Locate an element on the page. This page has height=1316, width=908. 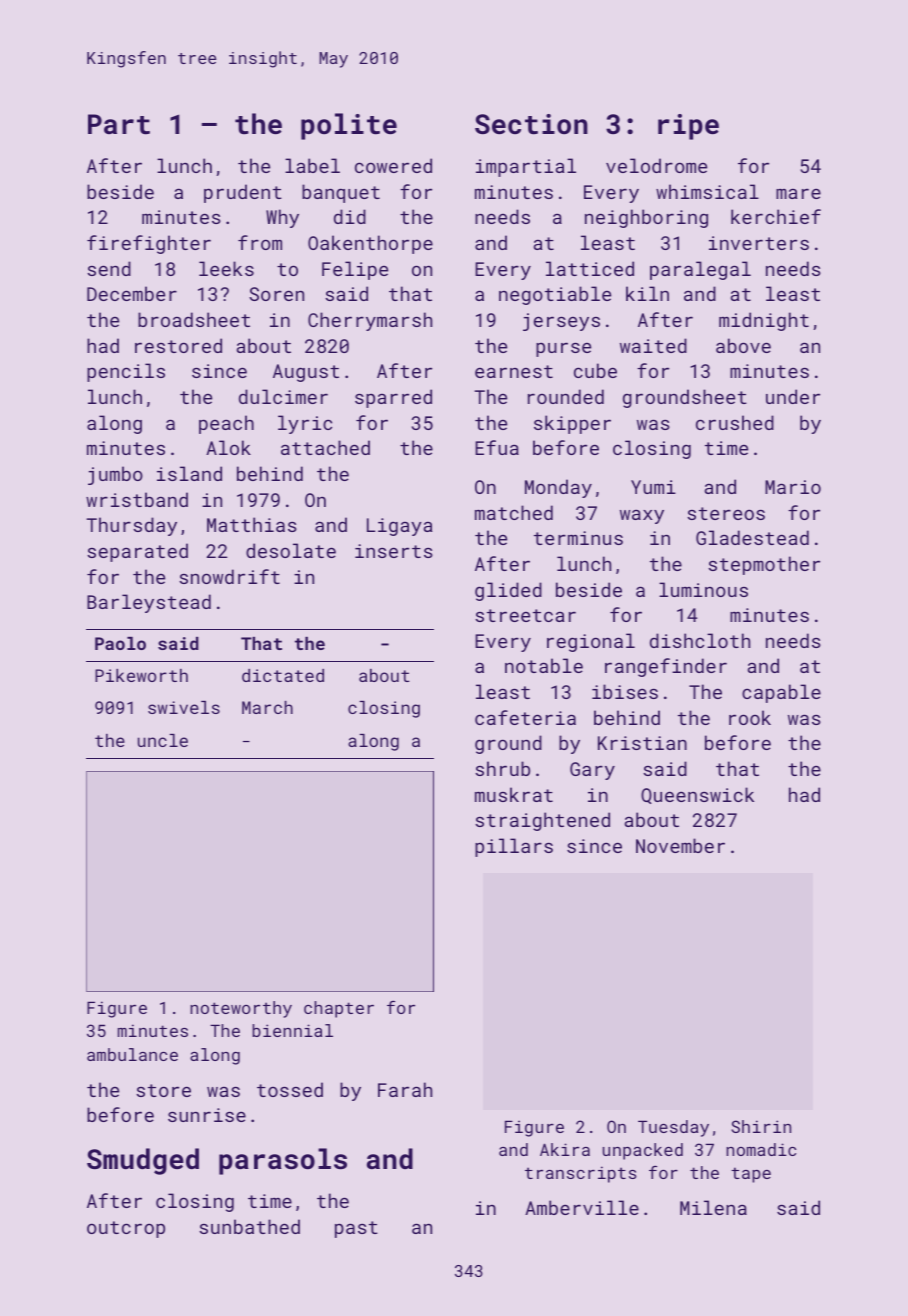
neighboring is located at coordinates (646, 218).
